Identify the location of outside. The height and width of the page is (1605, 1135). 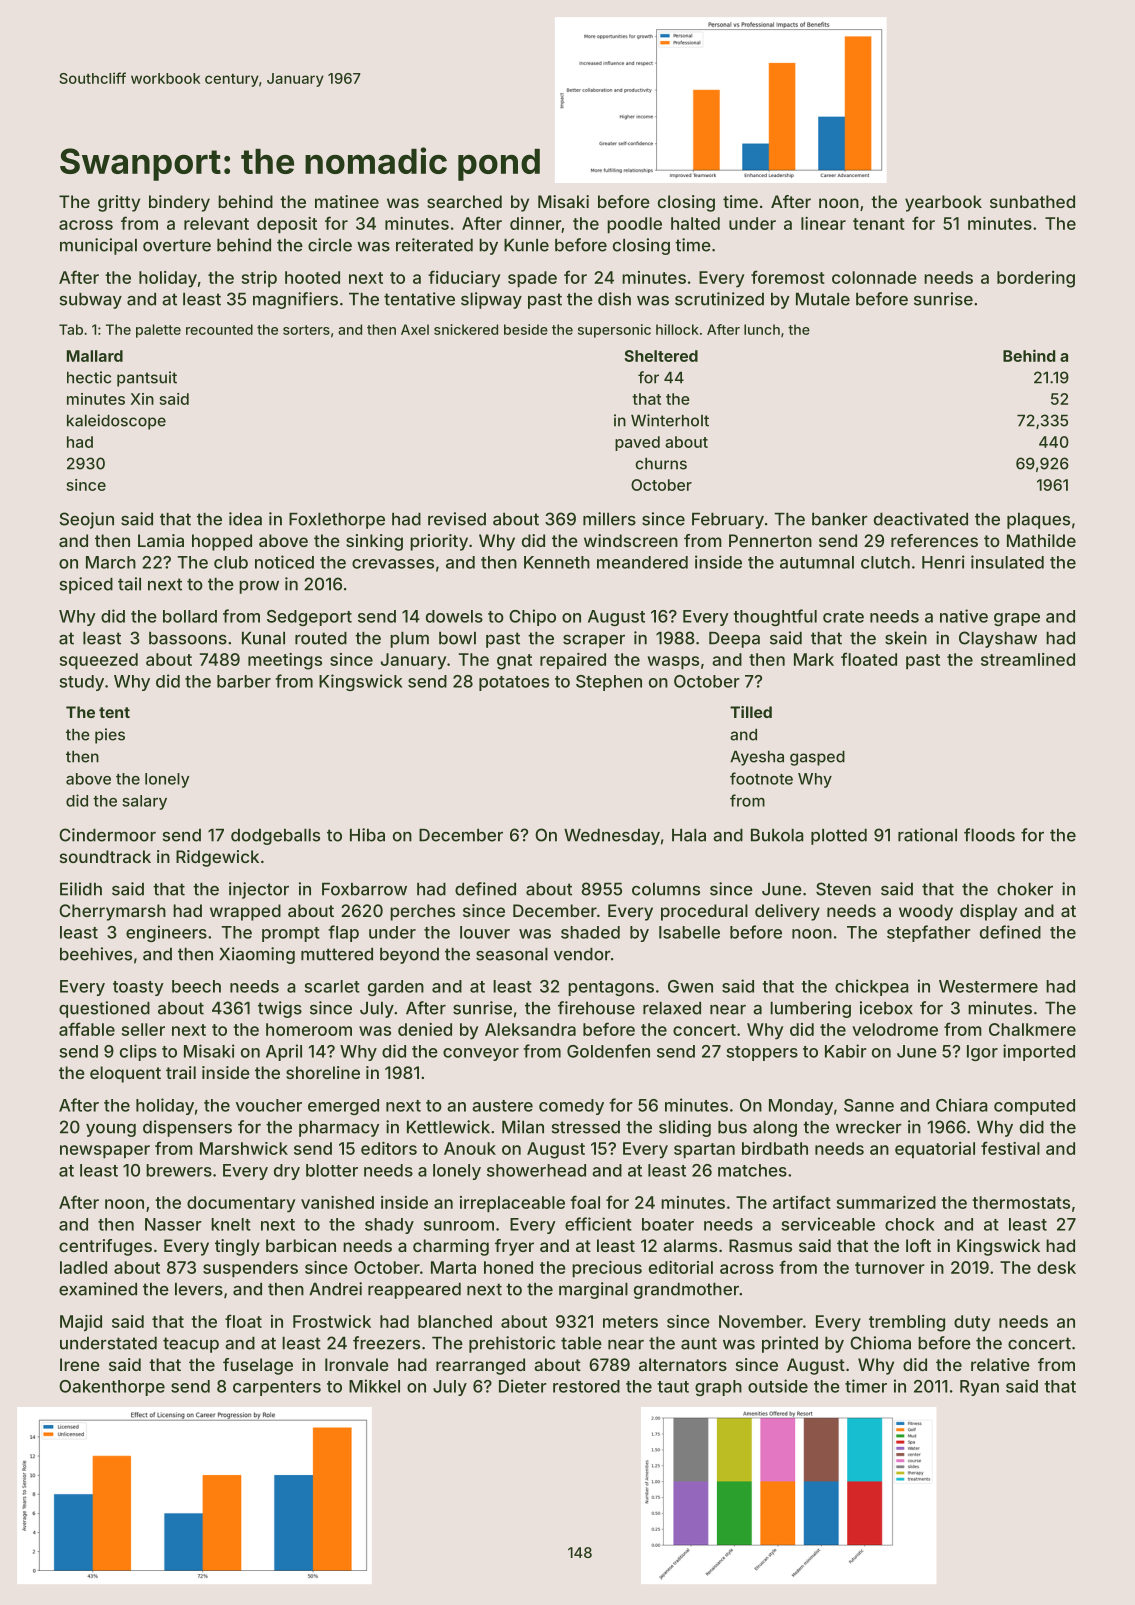
(778, 1386).
